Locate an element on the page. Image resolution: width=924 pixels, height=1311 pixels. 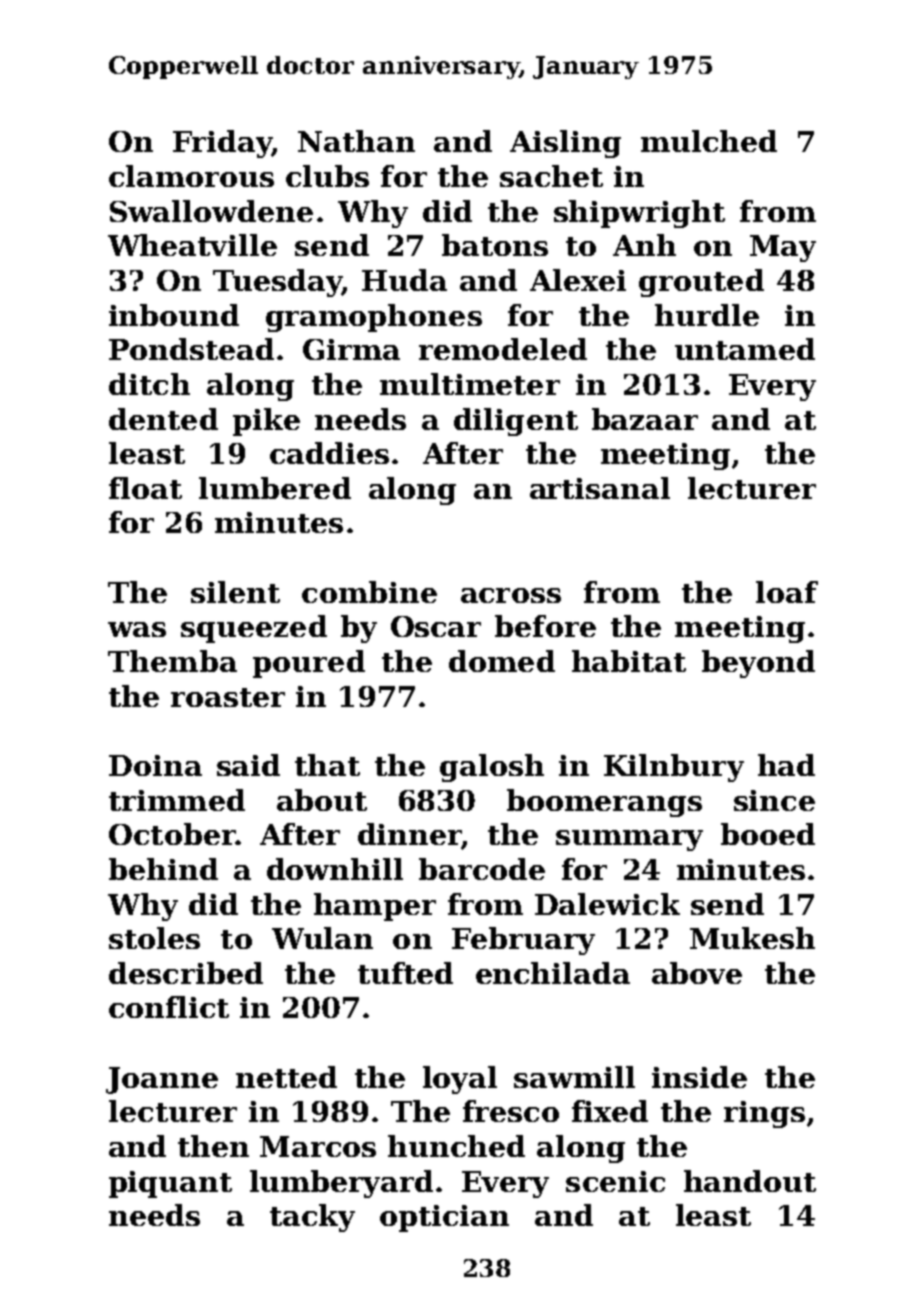
Kilnbury is located at coordinates (674, 768).
